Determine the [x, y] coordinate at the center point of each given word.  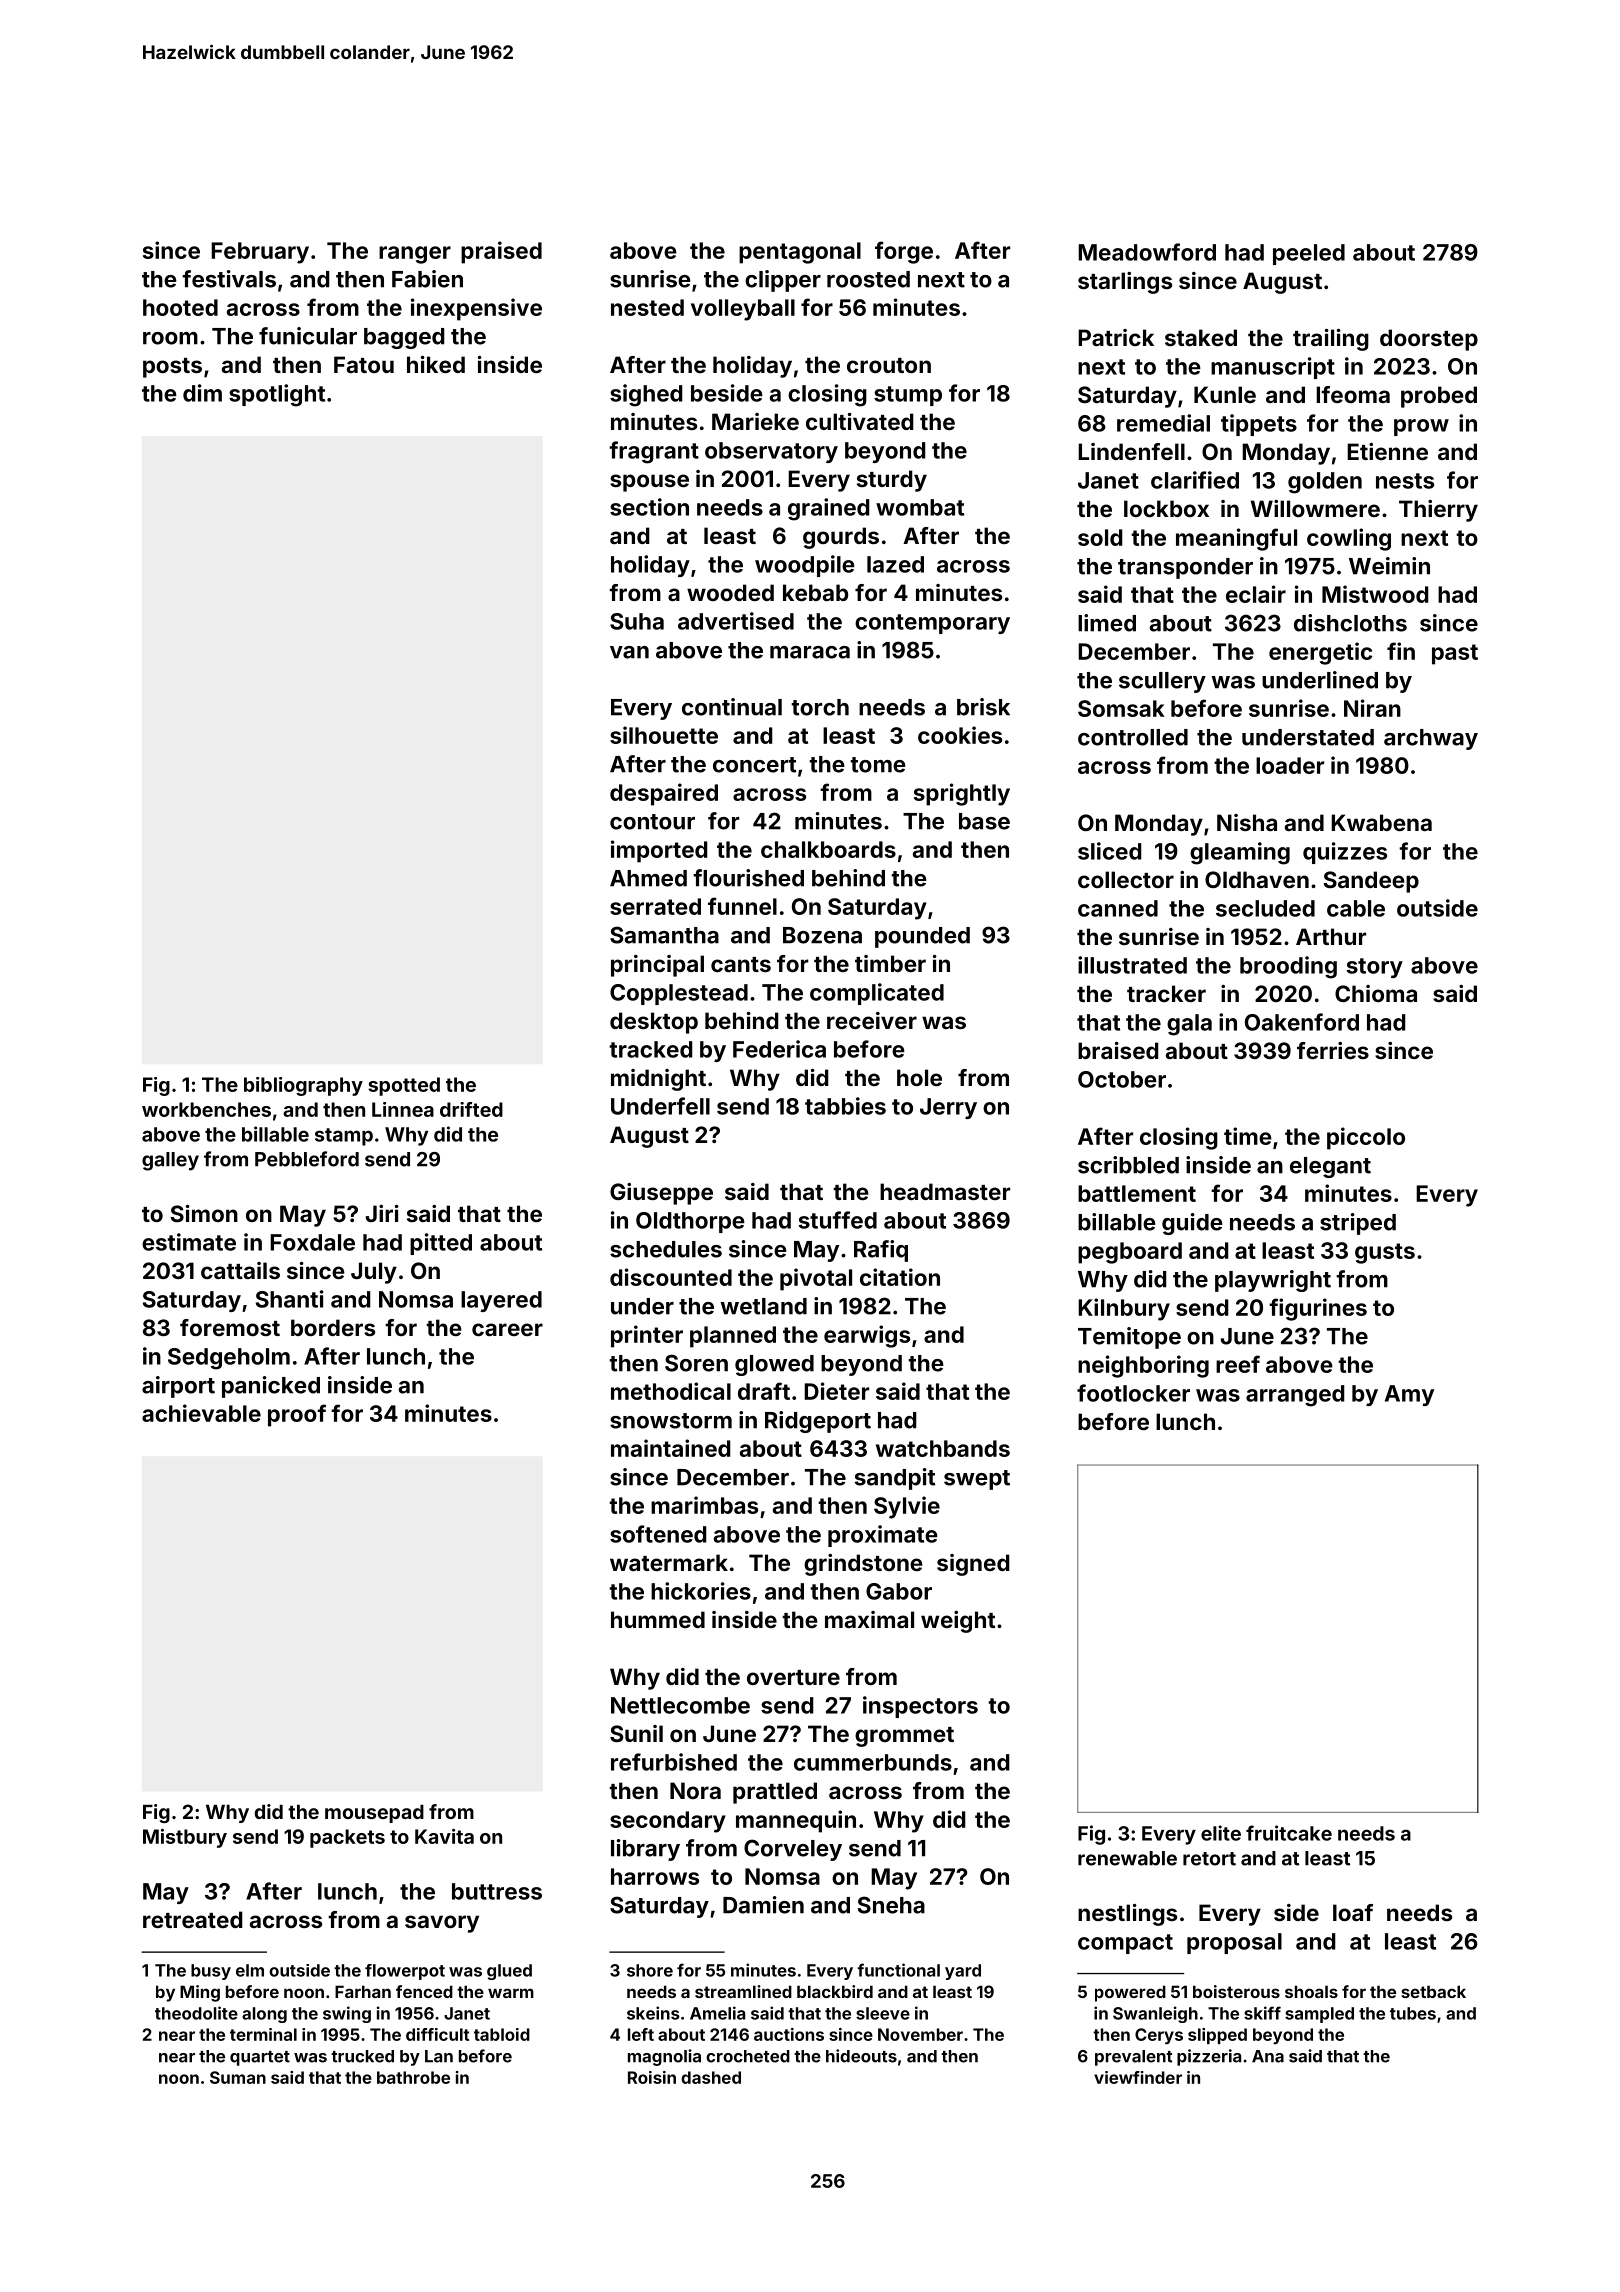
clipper [783, 281]
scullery [1162, 682]
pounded [922, 937]
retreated [193, 1919]
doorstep [1429, 340]
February [260, 253]
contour [652, 822]
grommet [904, 1737]
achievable [201, 1413]
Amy [1409, 1395]
